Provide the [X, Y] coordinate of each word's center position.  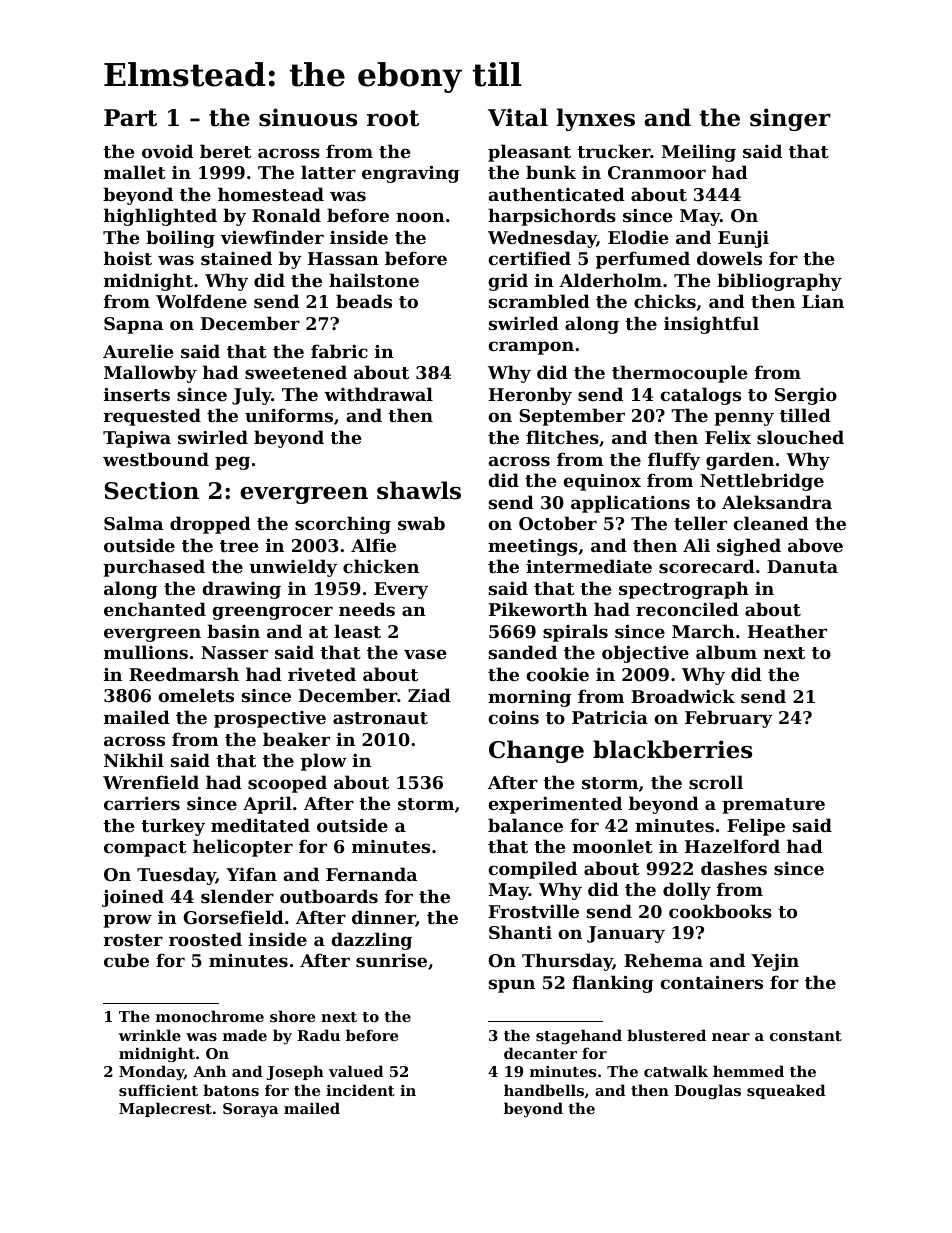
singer [790, 119]
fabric [339, 351]
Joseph [295, 1072]
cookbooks [720, 911]
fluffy [674, 461]
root [393, 118]
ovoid [167, 151]
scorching [343, 525]
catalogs [700, 396]
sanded [523, 652]
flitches [562, 437]
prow [127, 921]
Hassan [343, 258]
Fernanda [371, 874]
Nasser [234, 652]
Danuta [802, 566]
